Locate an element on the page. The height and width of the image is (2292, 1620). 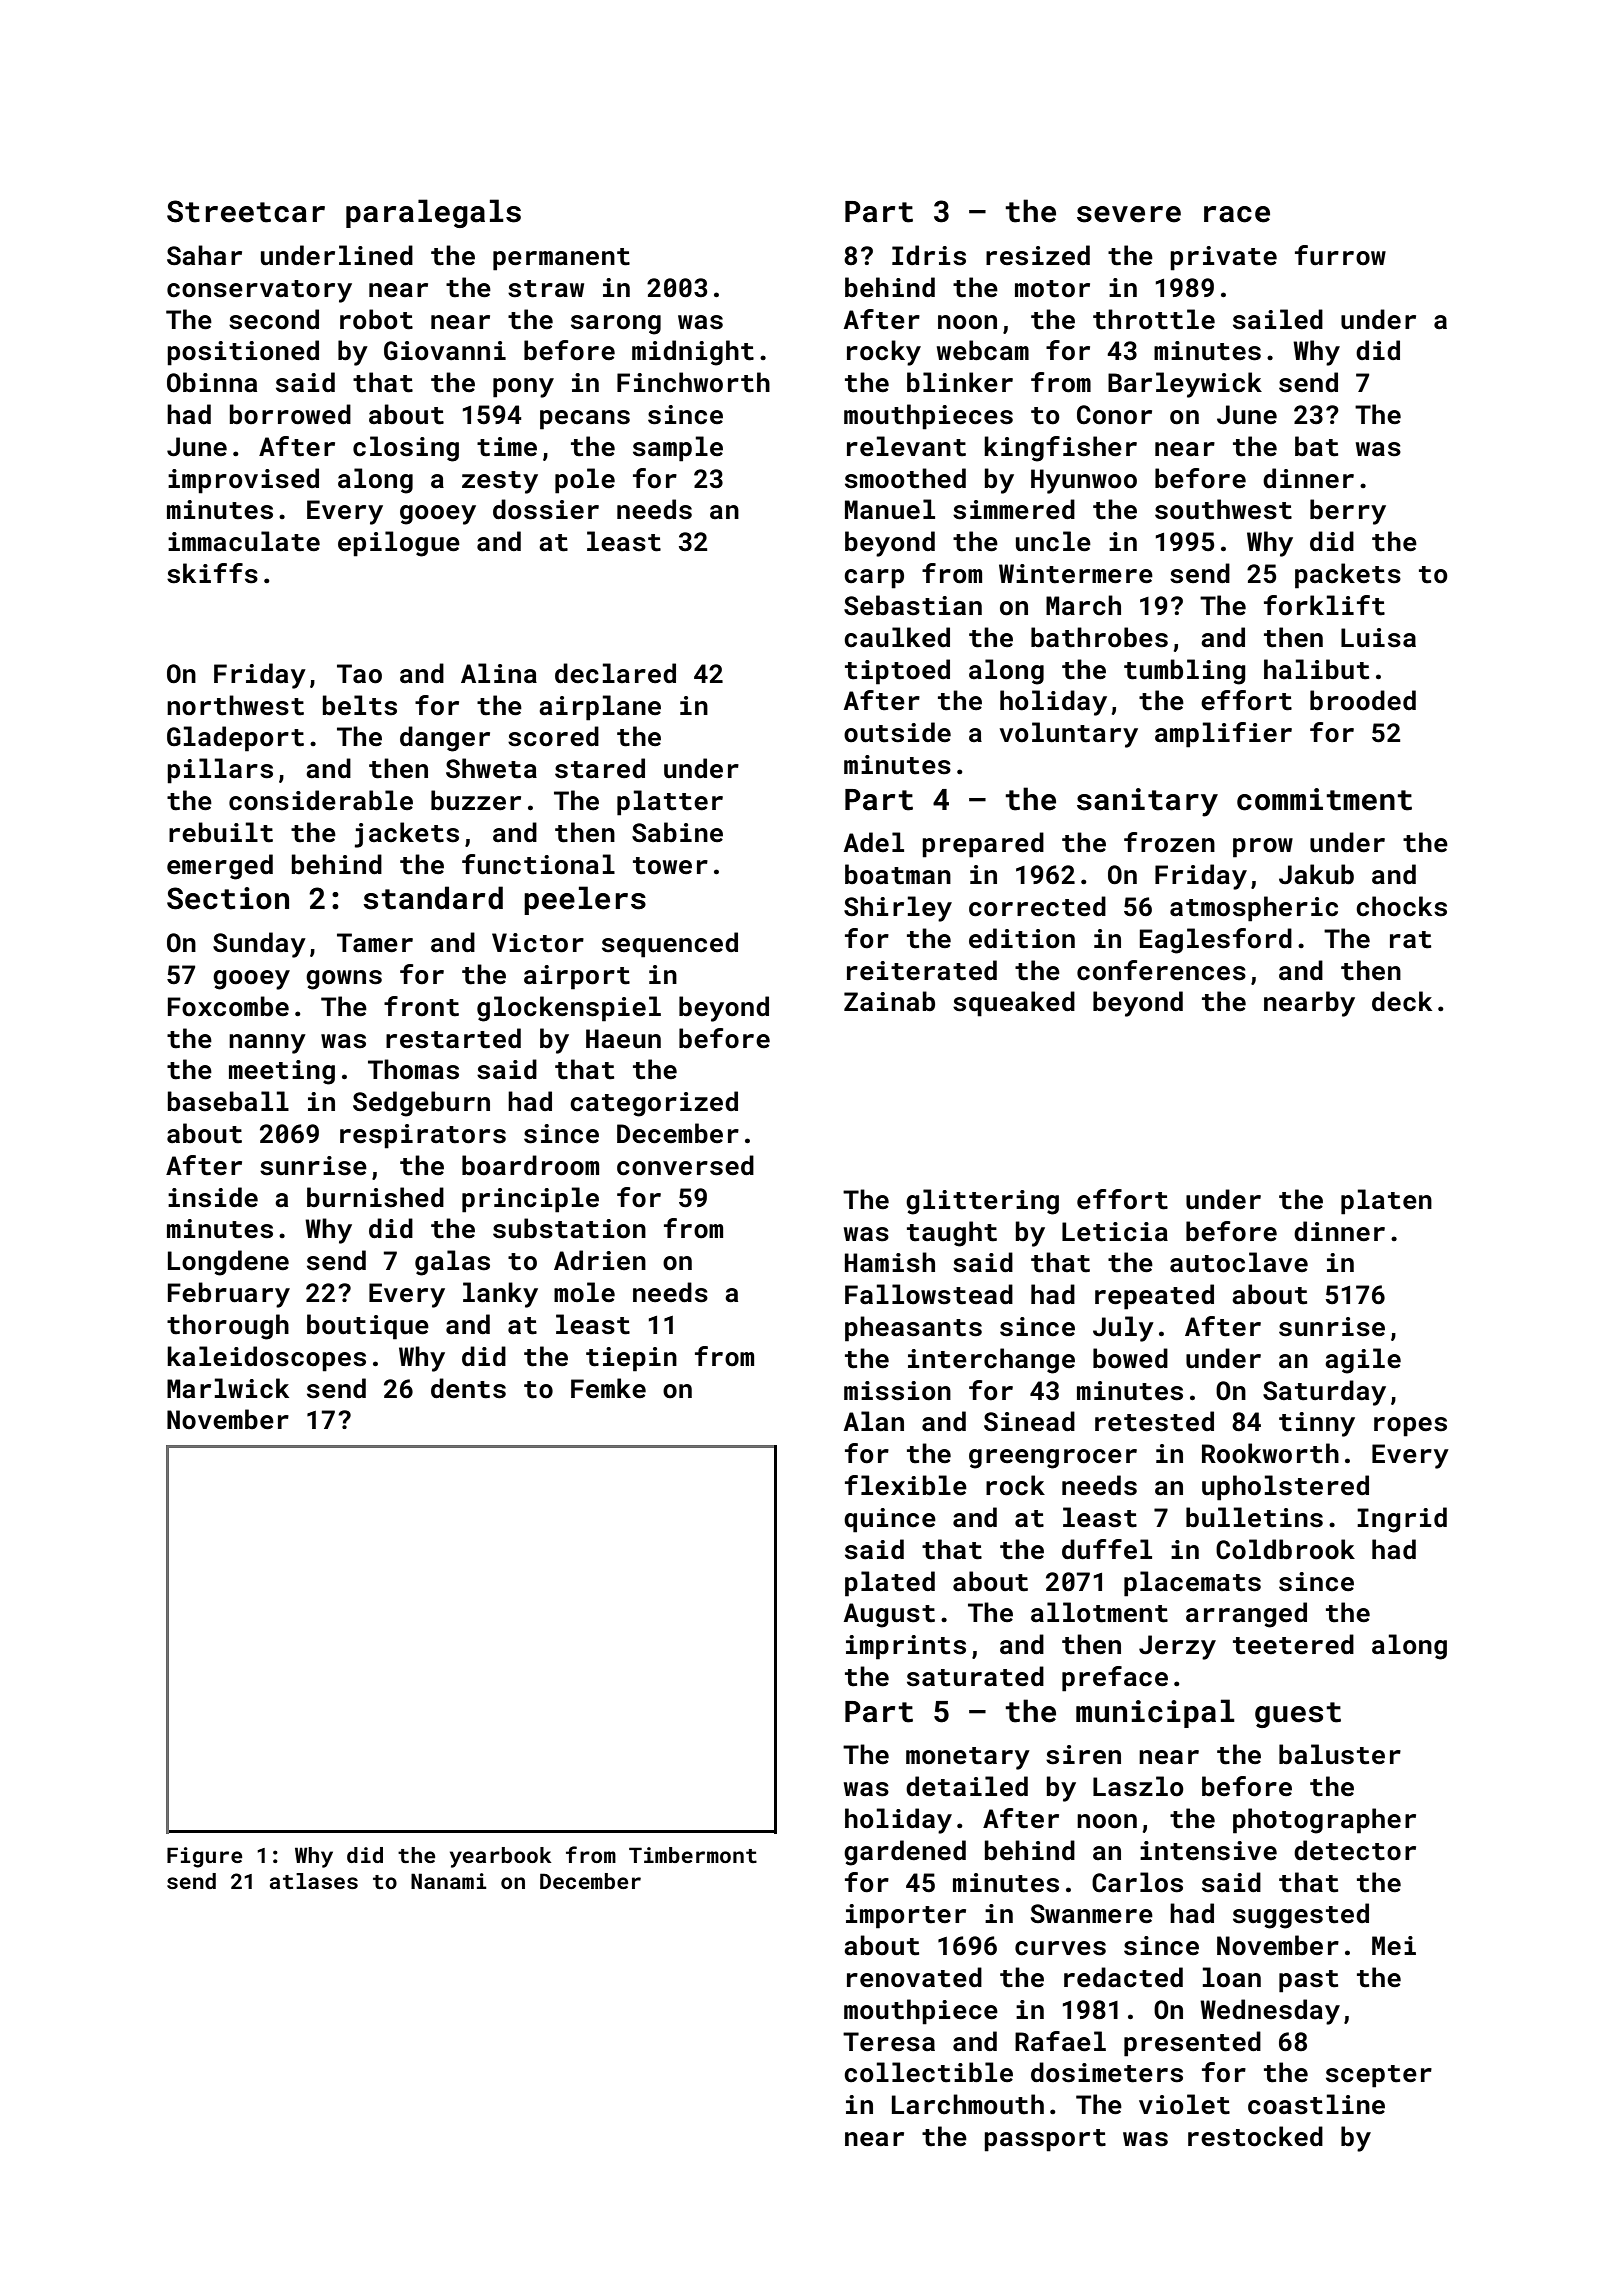
Marlwick is located at coordinates (228, 1388).
